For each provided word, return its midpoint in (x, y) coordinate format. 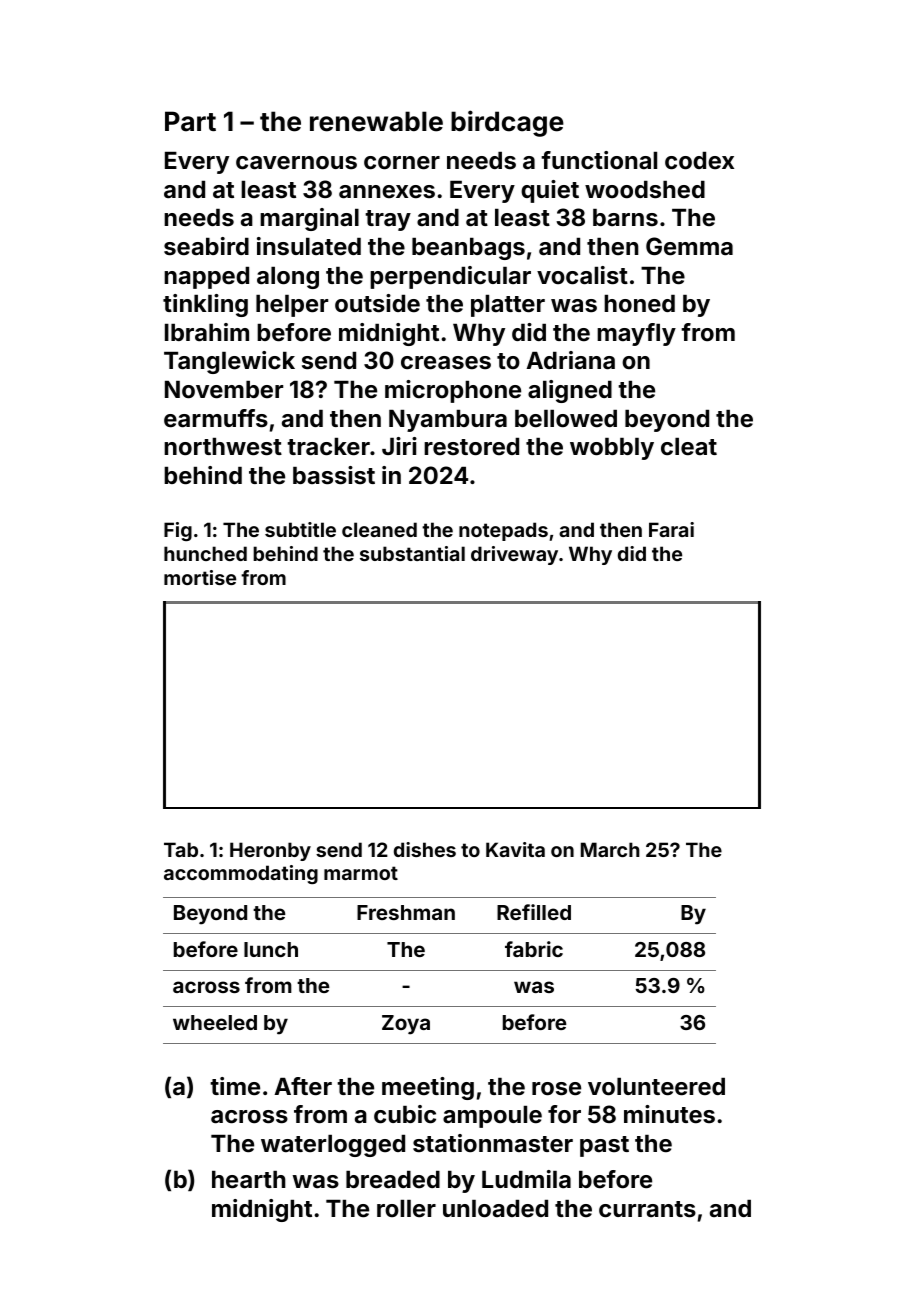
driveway (514, 555)
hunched (205, 553)
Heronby (270, 851)
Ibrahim (207, 332)
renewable (376, 121)
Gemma (689, 246)
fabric (534, 949)
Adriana (570, 360)
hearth (249, 1180)
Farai (671, 529)
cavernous (296, 163)
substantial (412, 553)
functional (599, 160)
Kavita (515, 849)
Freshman (406, 912)
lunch (271, 949)
